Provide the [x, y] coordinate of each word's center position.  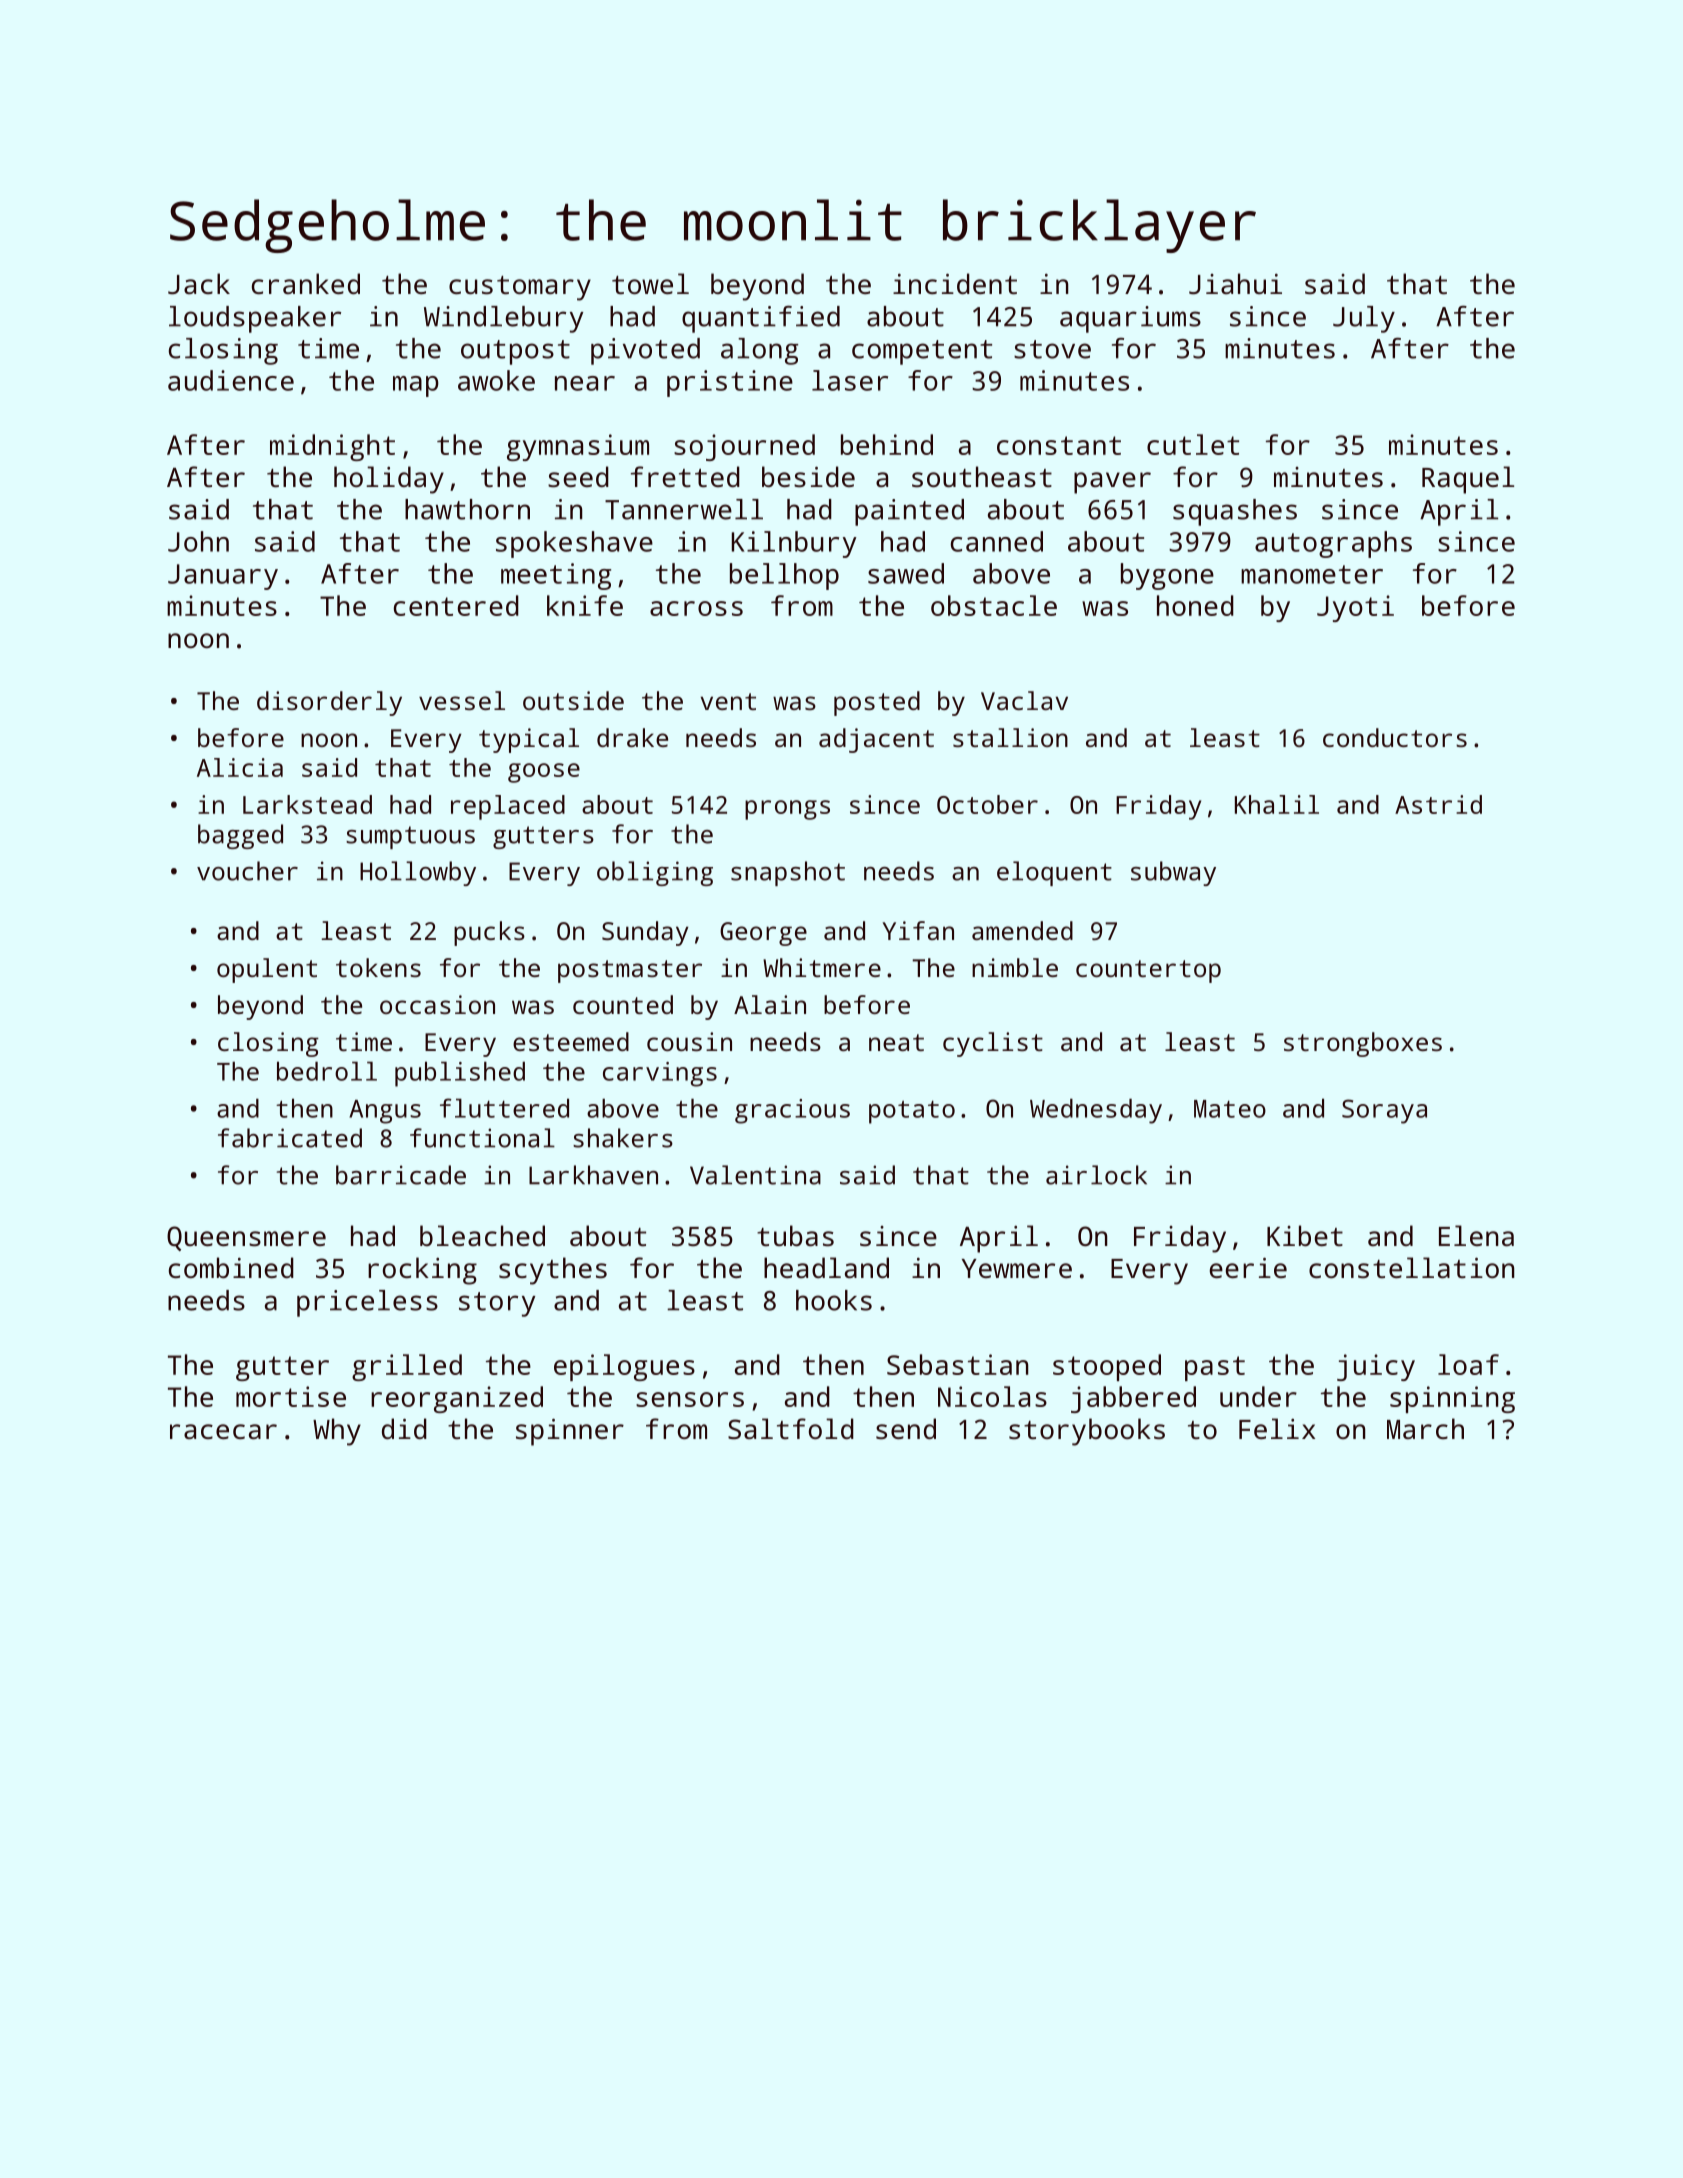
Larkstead [307, 804]
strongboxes [1363, 1044]
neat [896, 1042]
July [1364, 319]
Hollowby [418, 873]
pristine [730, 383]
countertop [1148, 971]
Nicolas [992, 1396]
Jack [199, 284]
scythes [553, 1271]
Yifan [918, 930]
